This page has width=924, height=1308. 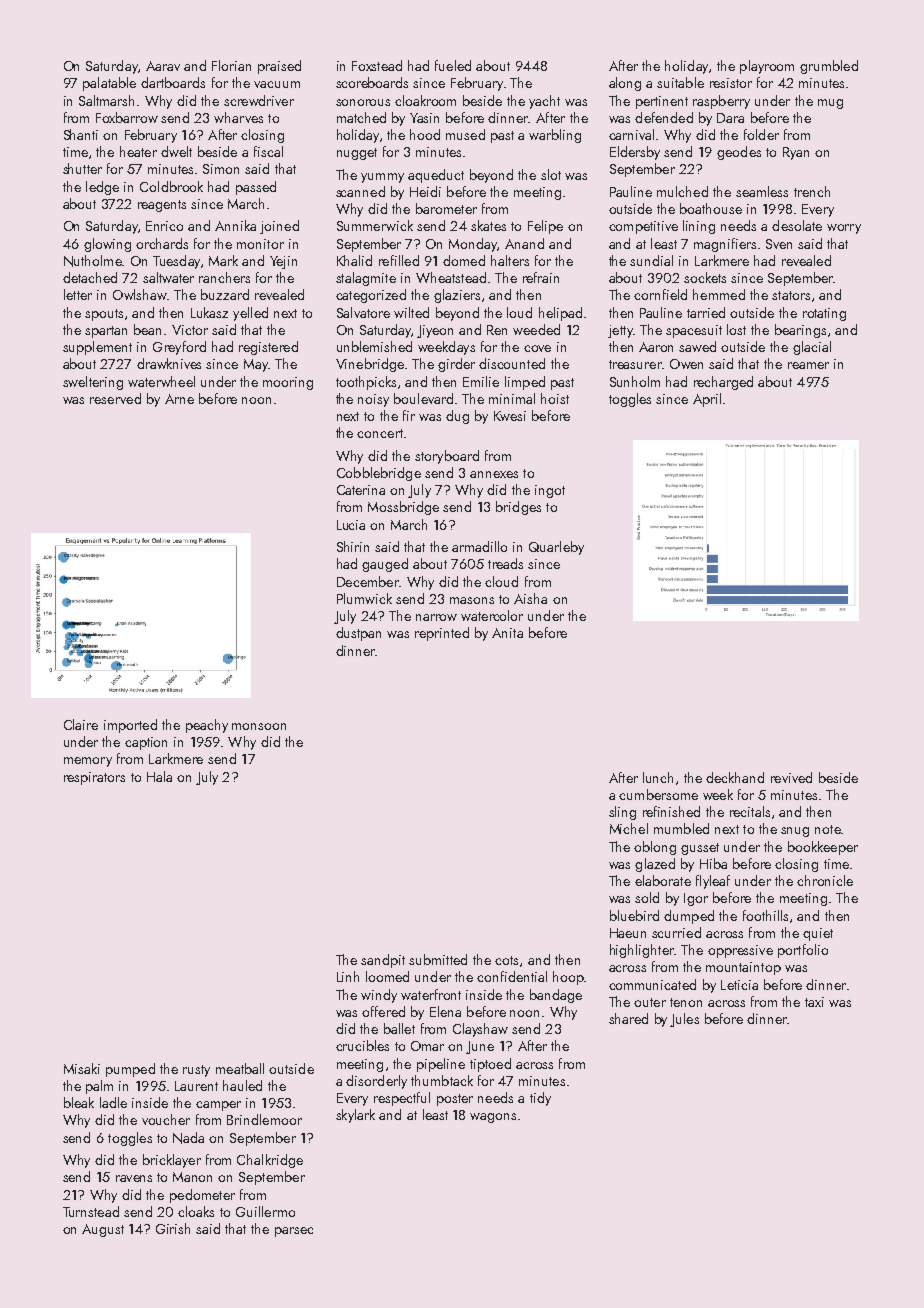 What do you see at coordinates (779, 244) in the page?
I see `Sven` at bounding box center [779, 244].
